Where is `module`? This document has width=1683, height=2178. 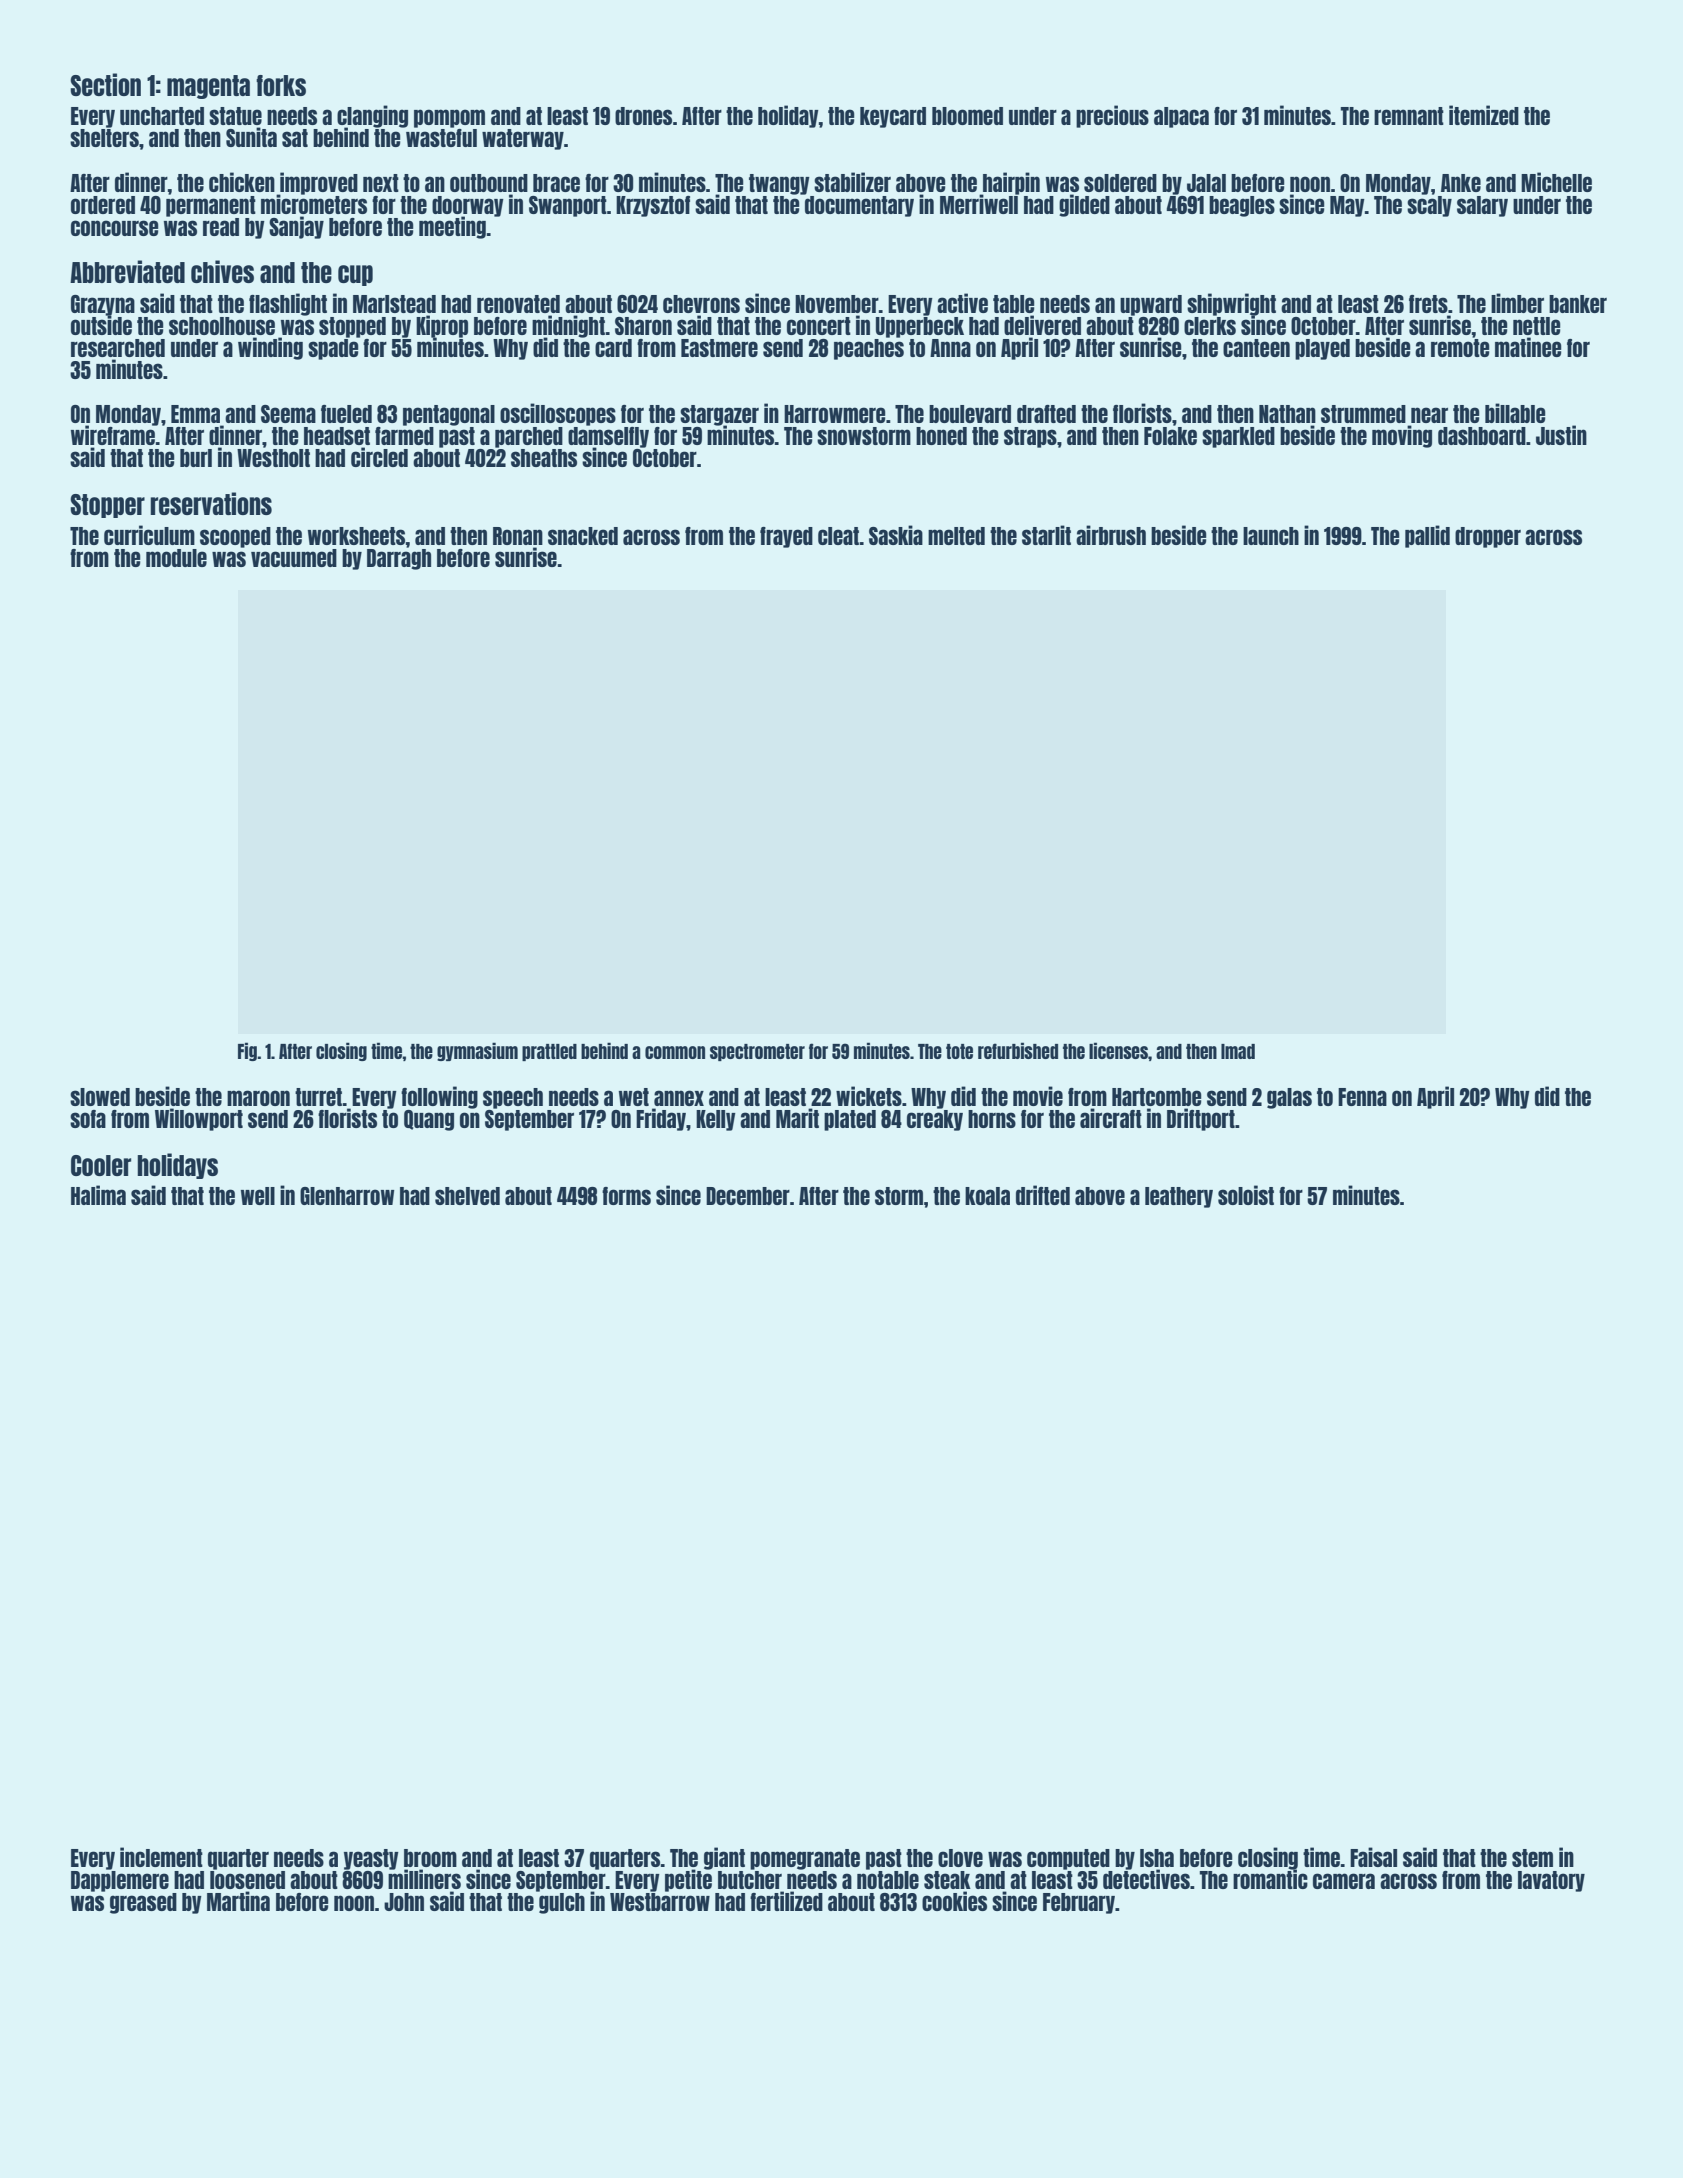
module is located at coordinates (176, 558).
